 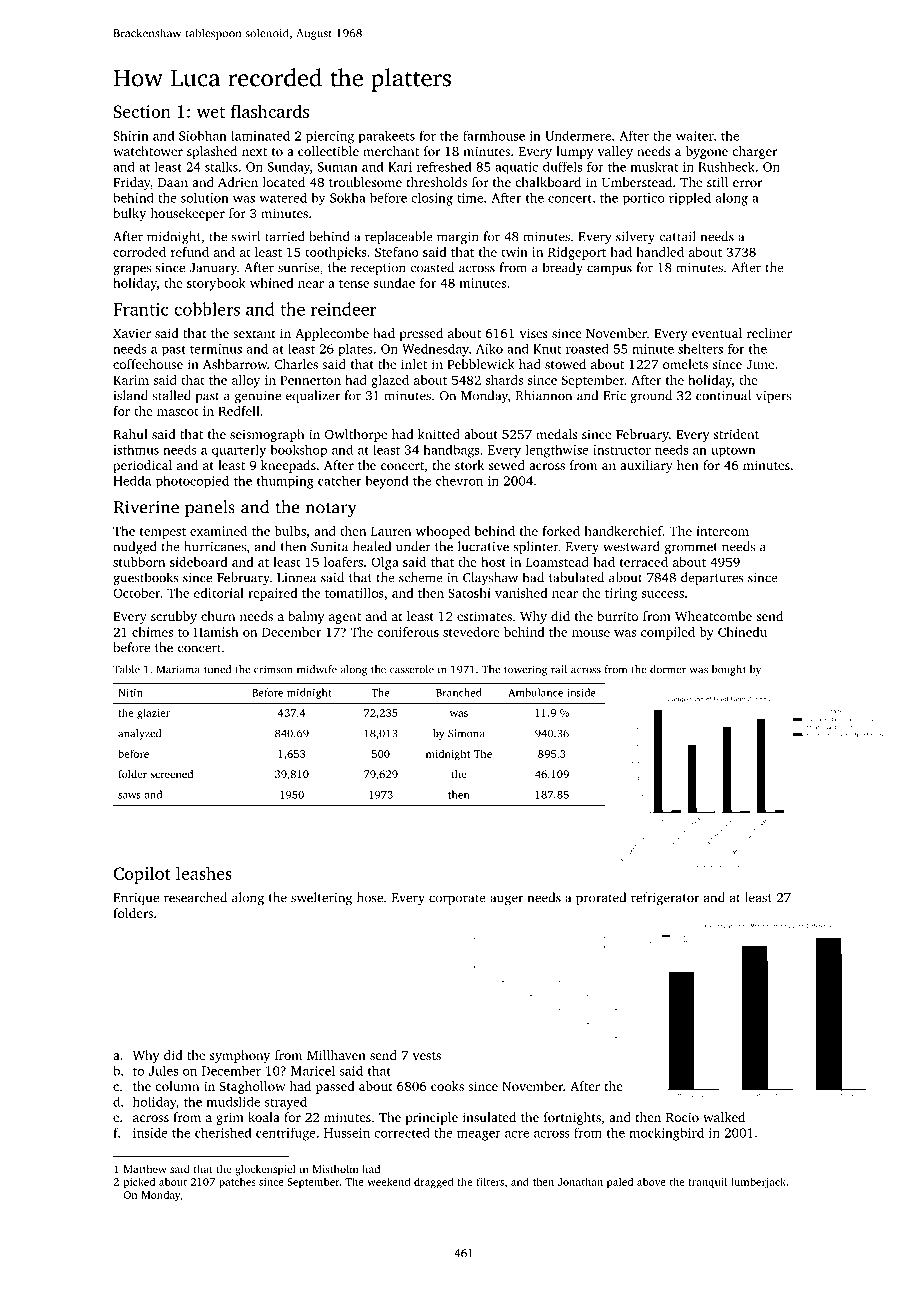 I want to click on strident, so click(x=736, y=434).
